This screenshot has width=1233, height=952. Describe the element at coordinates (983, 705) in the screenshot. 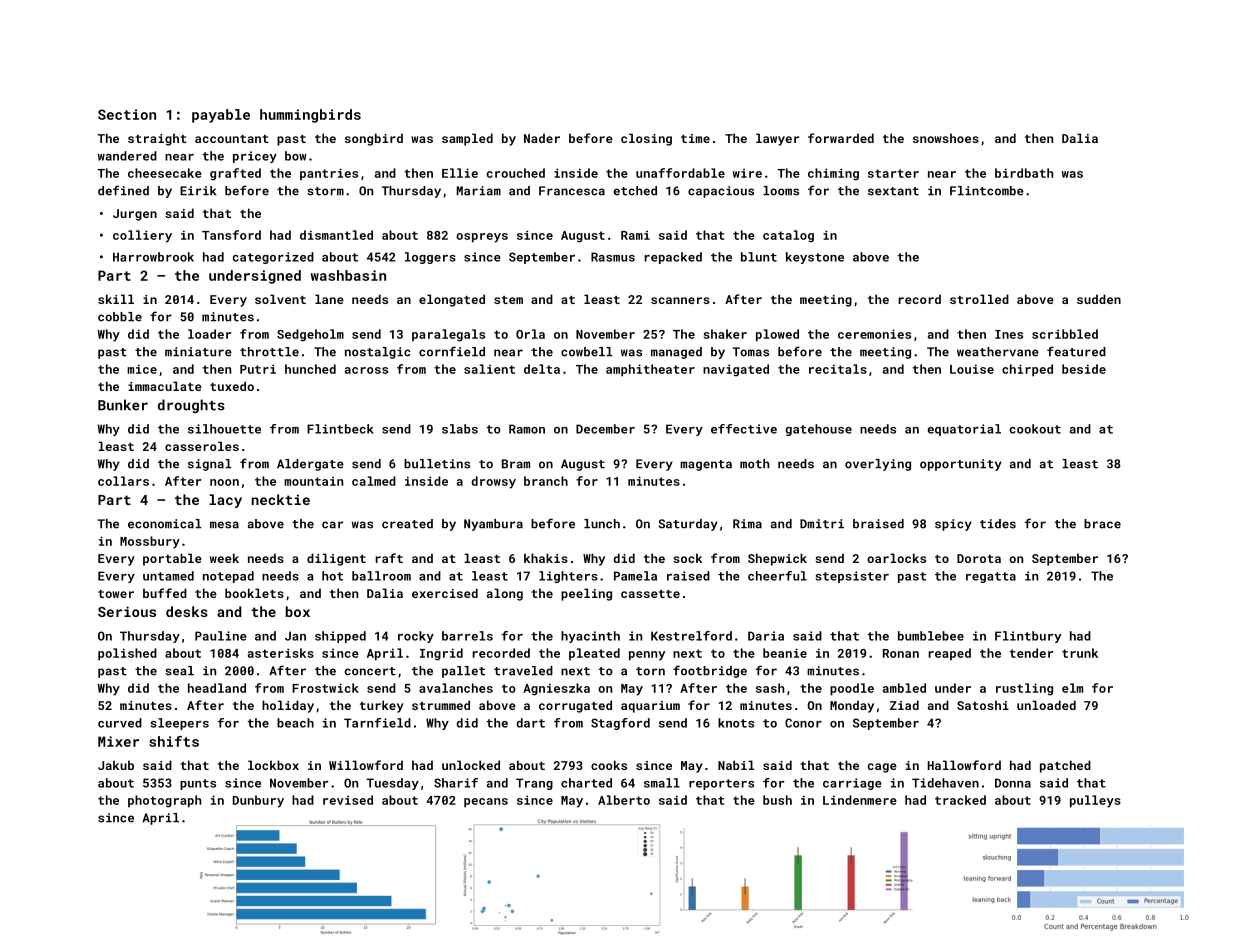

I see `Satoshi` at that location.
